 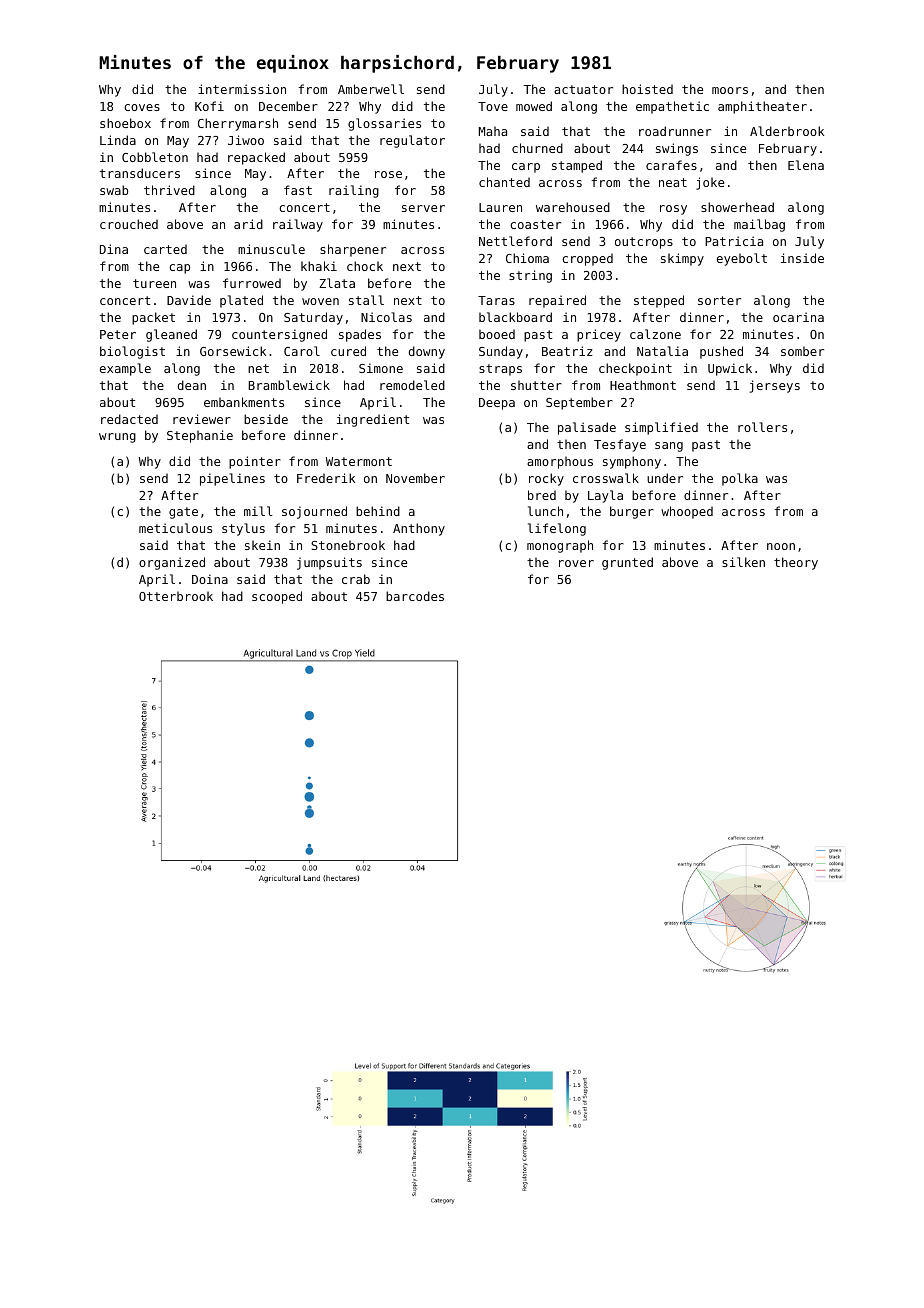 What do you see at coordinates (576, 563) in the screenshot?
I see `rover` at bounding box center [576, 563].
